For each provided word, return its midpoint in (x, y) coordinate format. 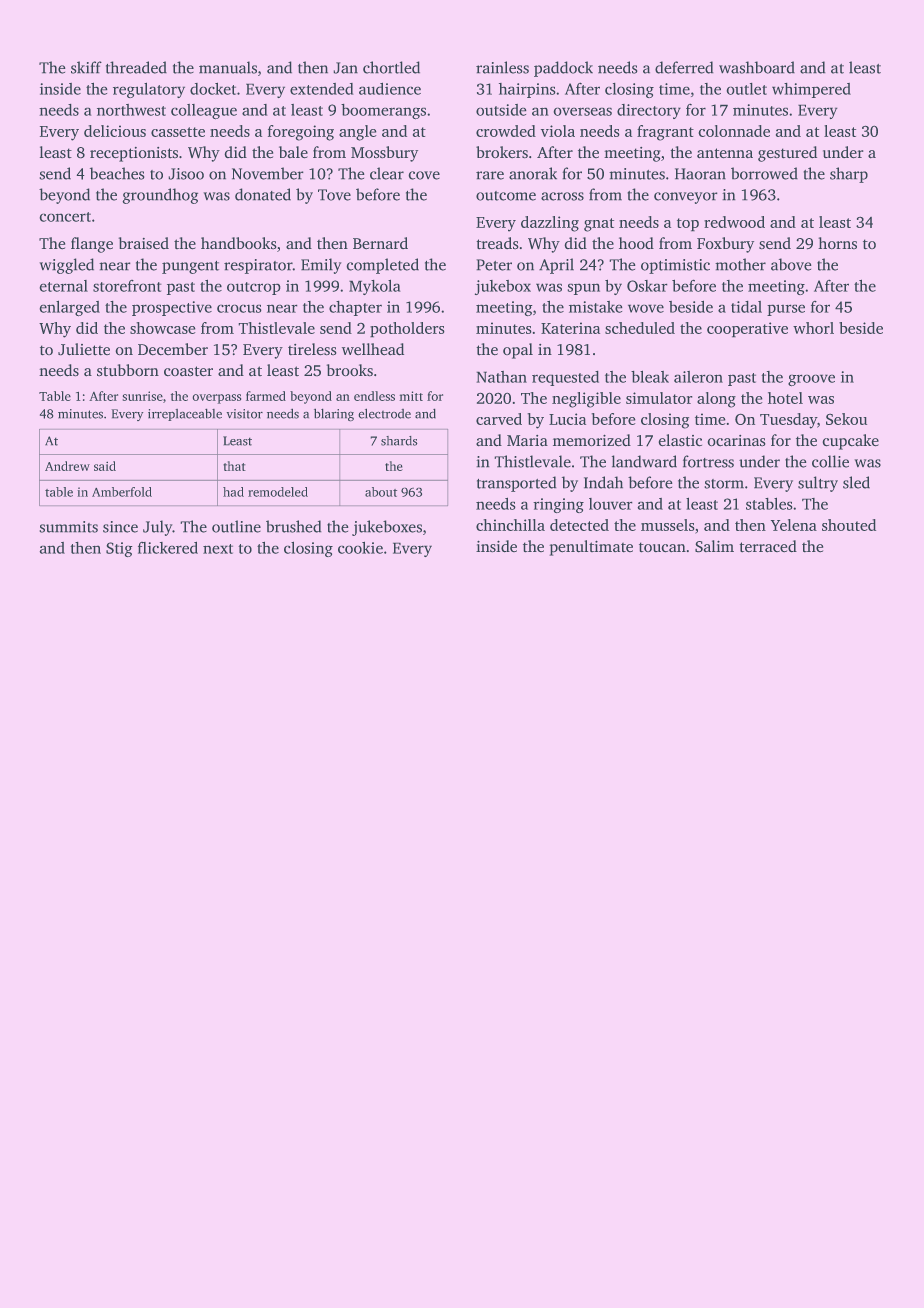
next (218, 549)
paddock (563, 69)
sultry (818, 484)
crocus (239, 309)
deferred (684, 67)
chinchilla (510, 525)
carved (499, 419)
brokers (502, 152)
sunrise (143, 396)
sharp (849, 175)
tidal (746, 307)
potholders (407, 329)
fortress (708, 461)
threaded (136, 67)
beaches (117, 173)
